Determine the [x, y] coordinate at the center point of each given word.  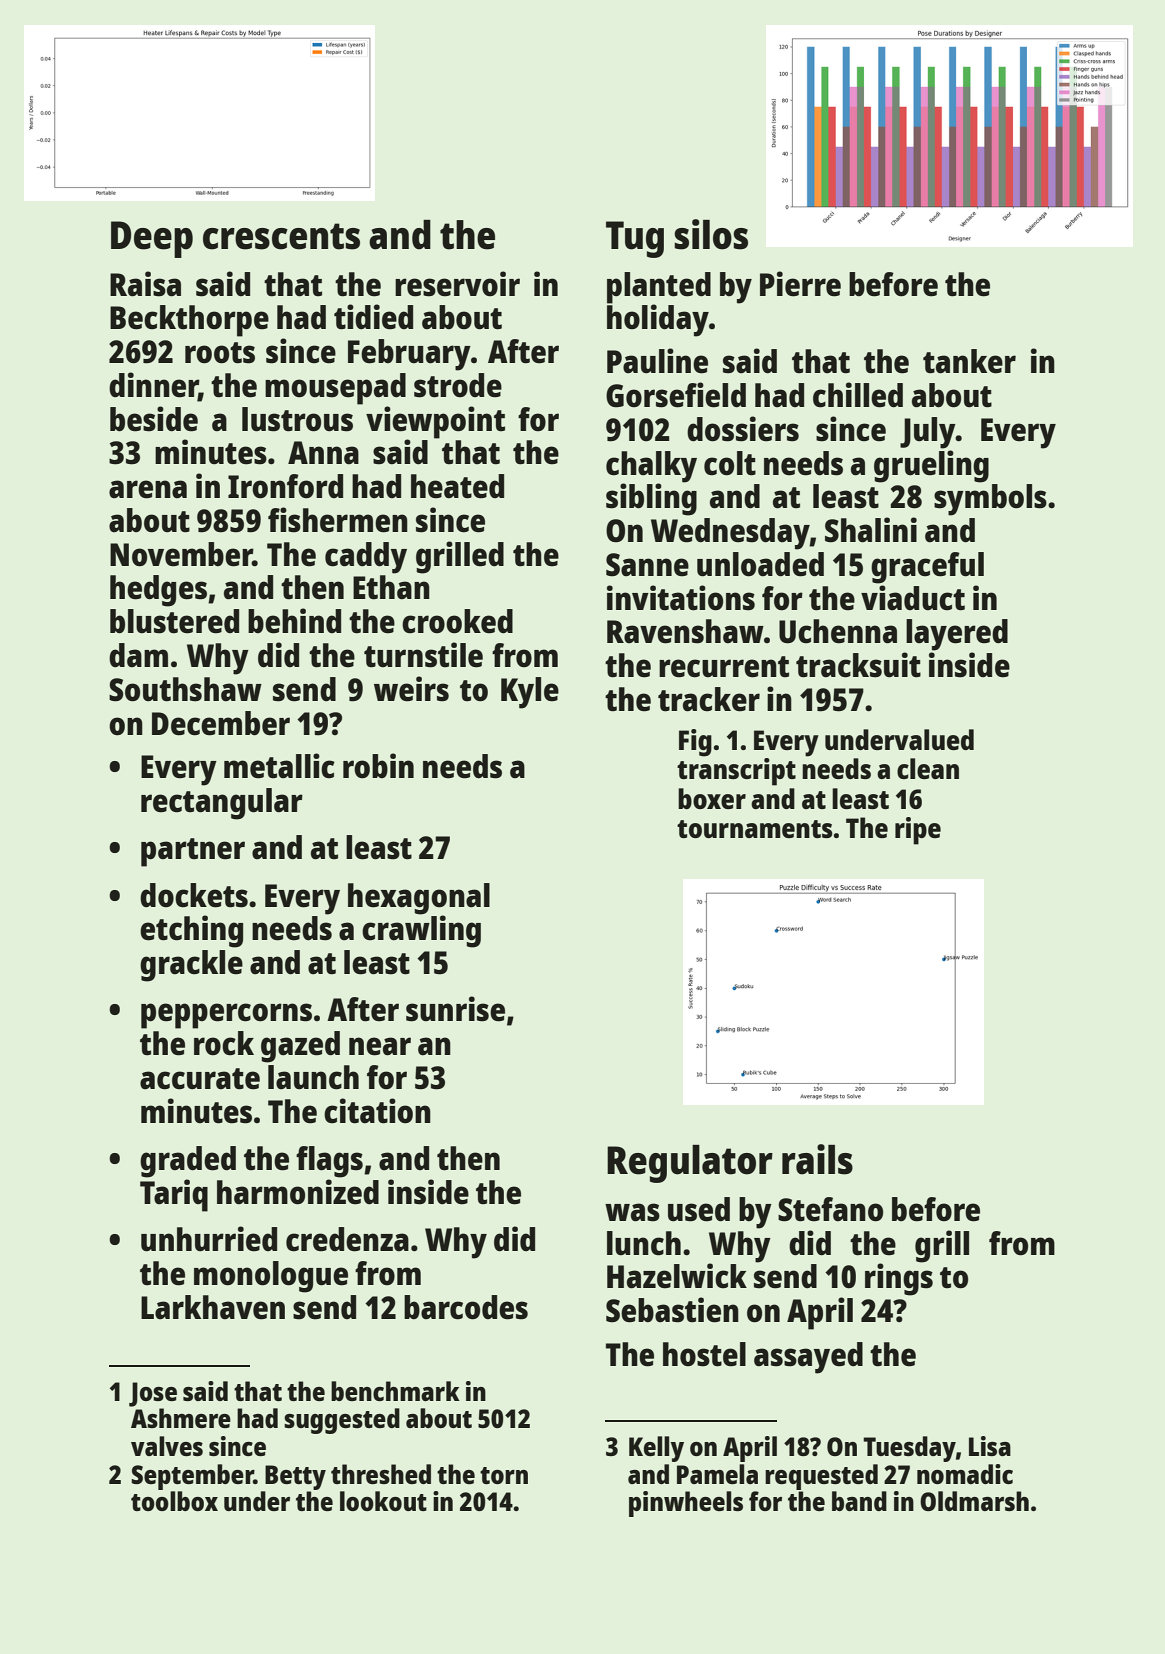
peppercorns [226, 1016]
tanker [969, 361]
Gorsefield [676, 395]
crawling [421, 931]
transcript [736, 772]
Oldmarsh [974, 1501]
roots [220, 353]
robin [378, 766]
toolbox [174, 1501]
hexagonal [419, 899]
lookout [383, 1501]
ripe [918, 831]
